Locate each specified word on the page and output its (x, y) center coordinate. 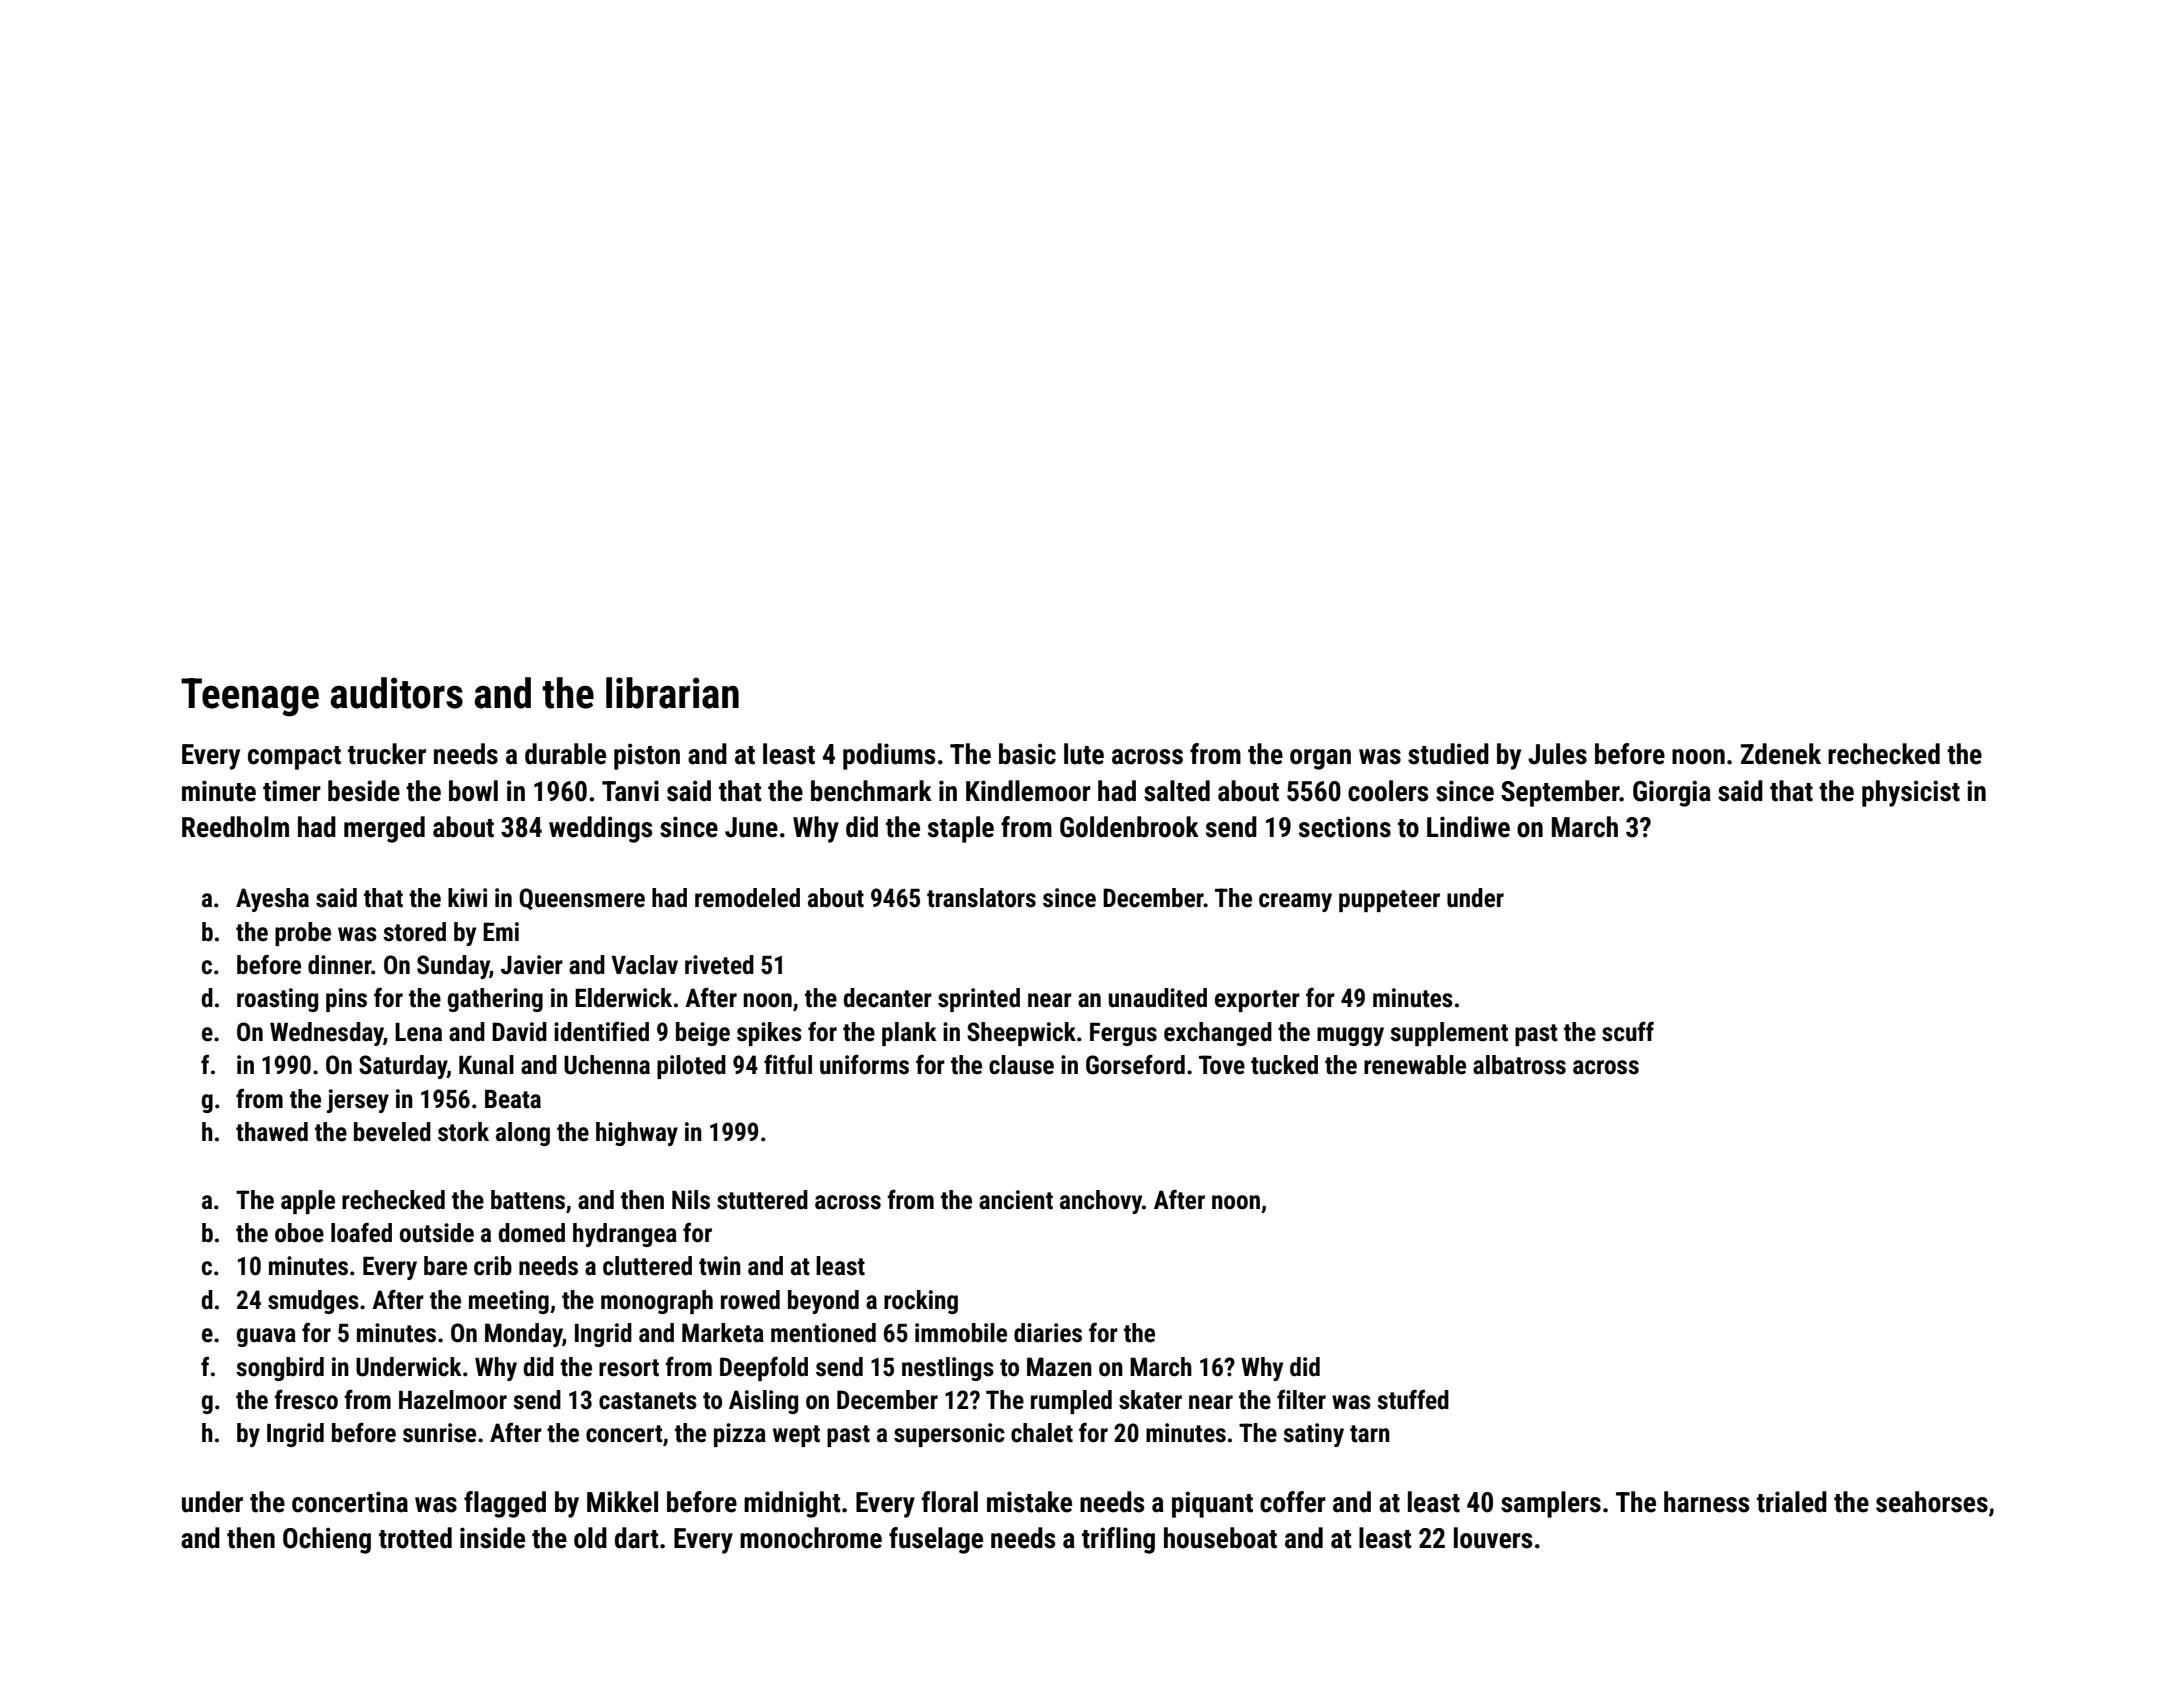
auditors (396, 693)
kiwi (467, 897)
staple (961, 829)
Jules (1557, 754)
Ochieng (327, 1540)
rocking (921, 1302)
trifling (1118, 1540)
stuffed (1413, 1399)
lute (1084, 754)
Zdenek (1781, 754)
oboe (299, 1233)
